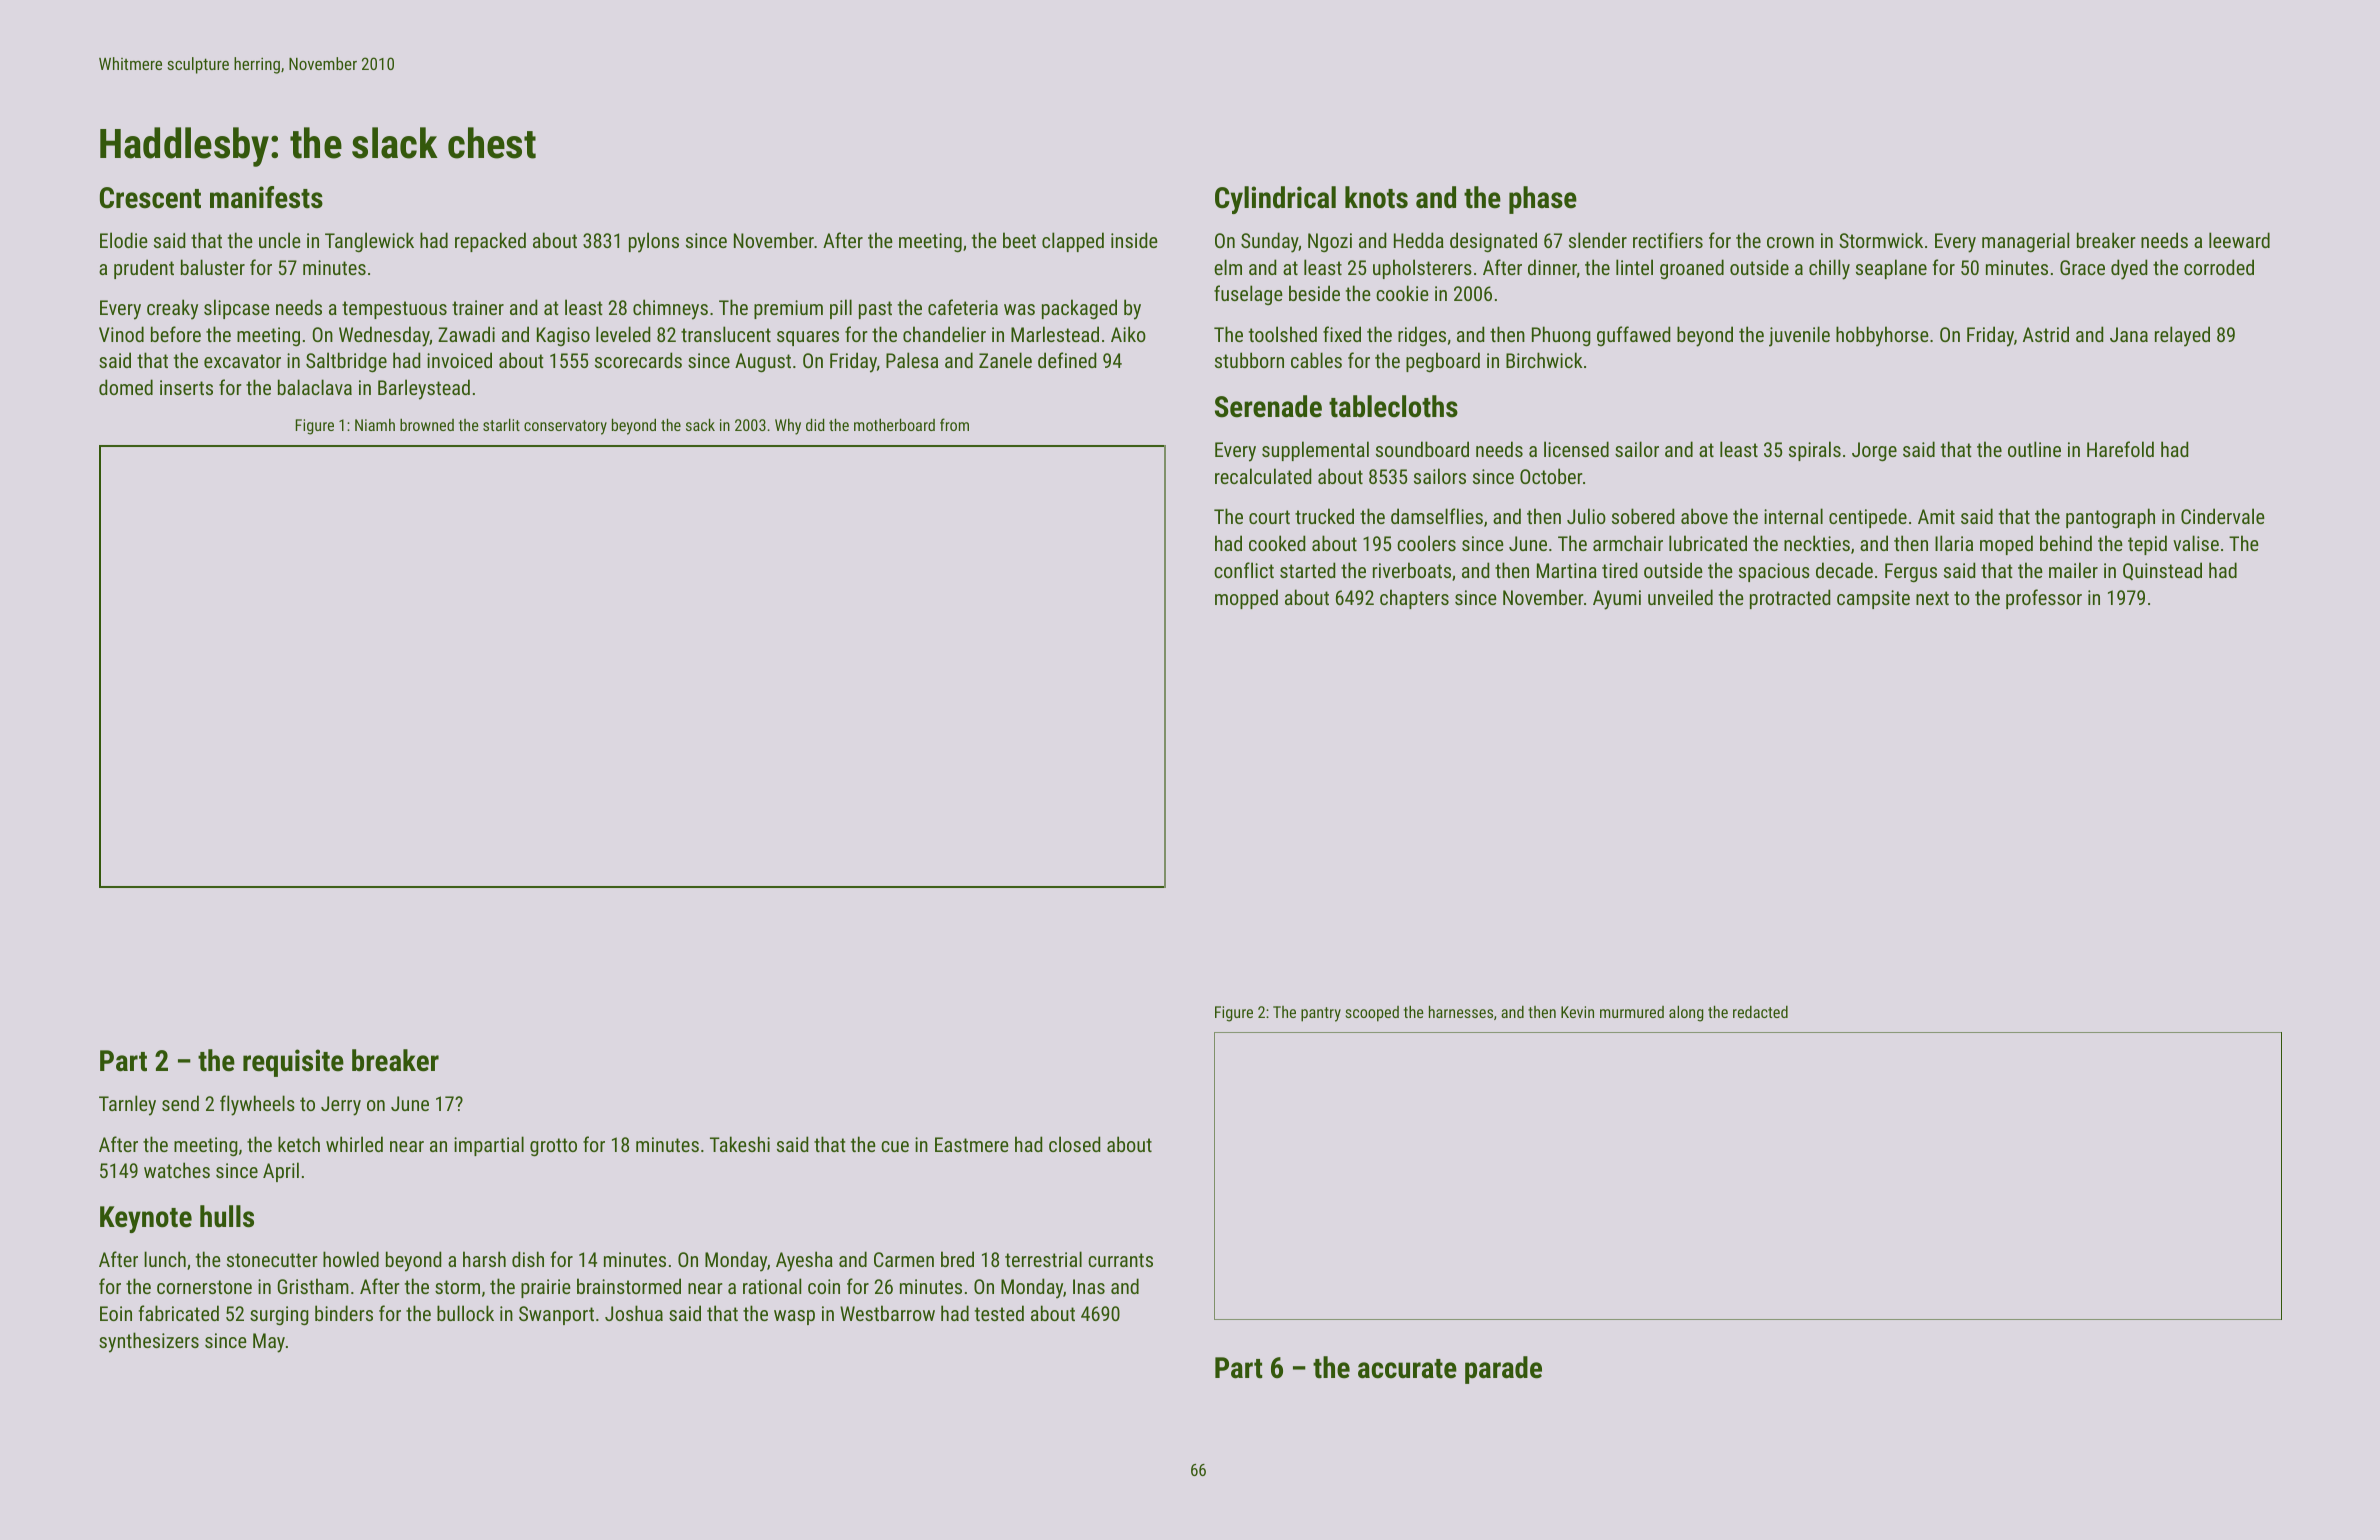 This screenshot has width=2380, height=1540. I want to click on mopped, so click(1246, 599).
